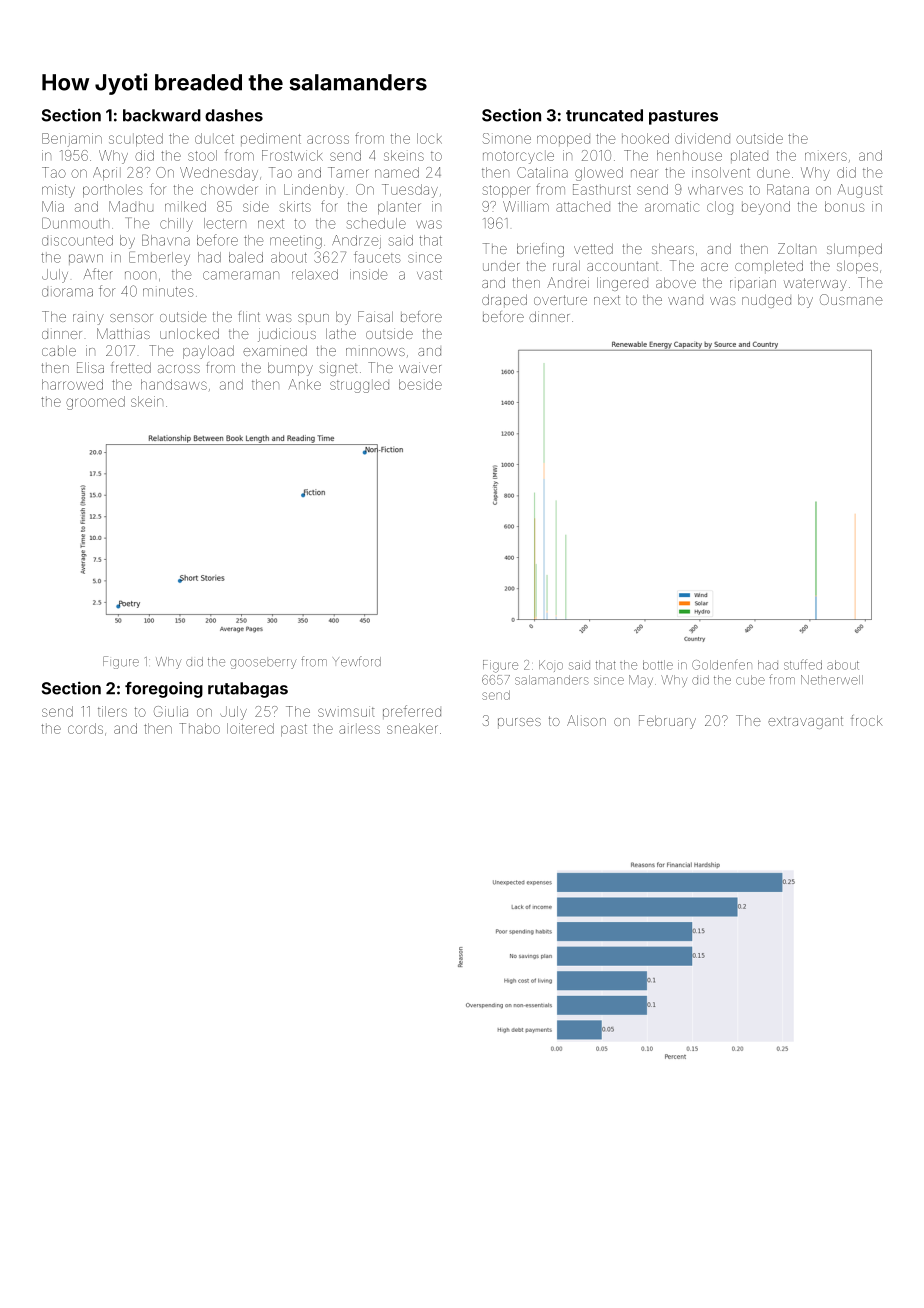  What do you see at coordinates (722, 664) in the screenshot?
I see `Goldenfen` at bounding box center [722, 664].
